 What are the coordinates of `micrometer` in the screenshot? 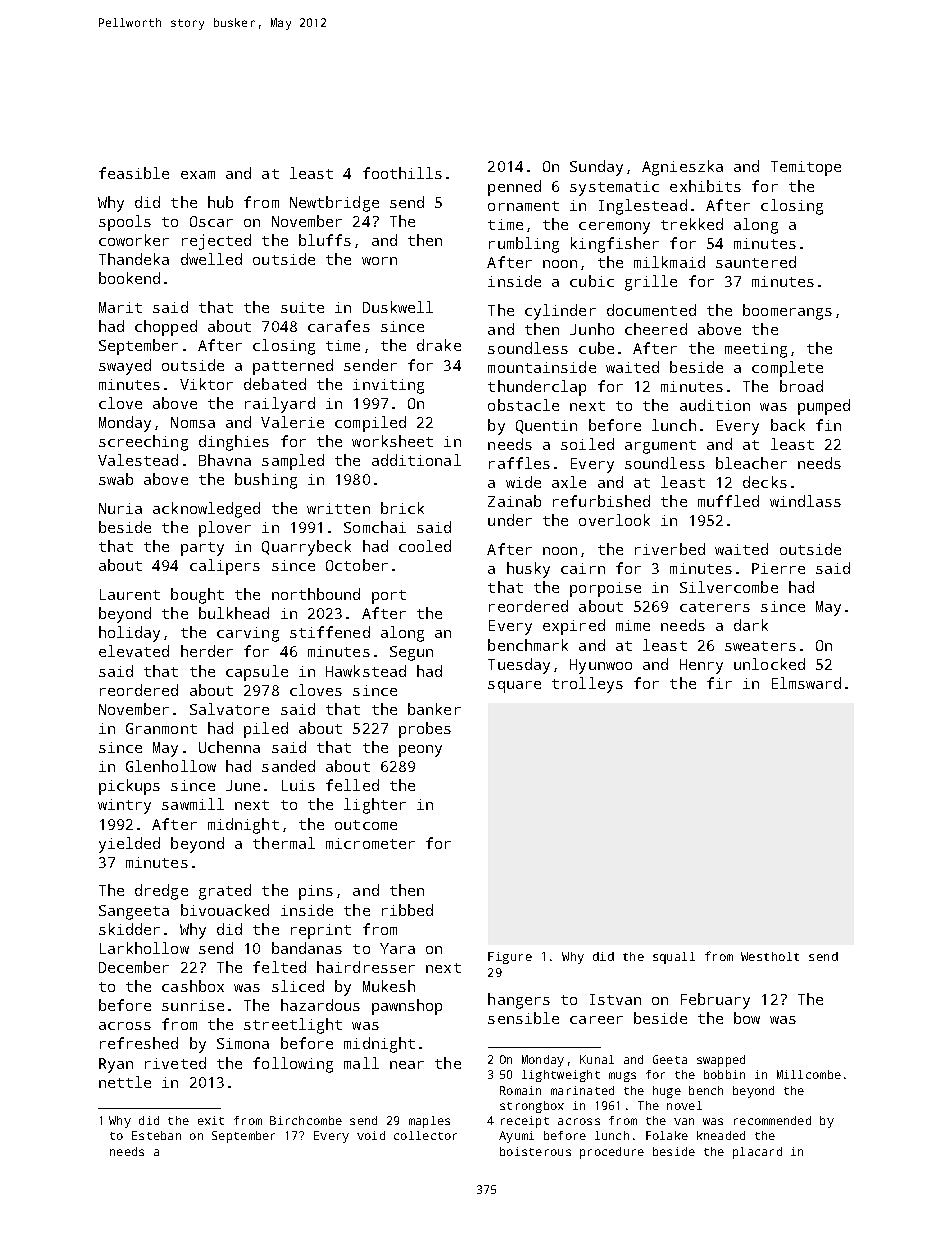 It's located at (370, 843).
